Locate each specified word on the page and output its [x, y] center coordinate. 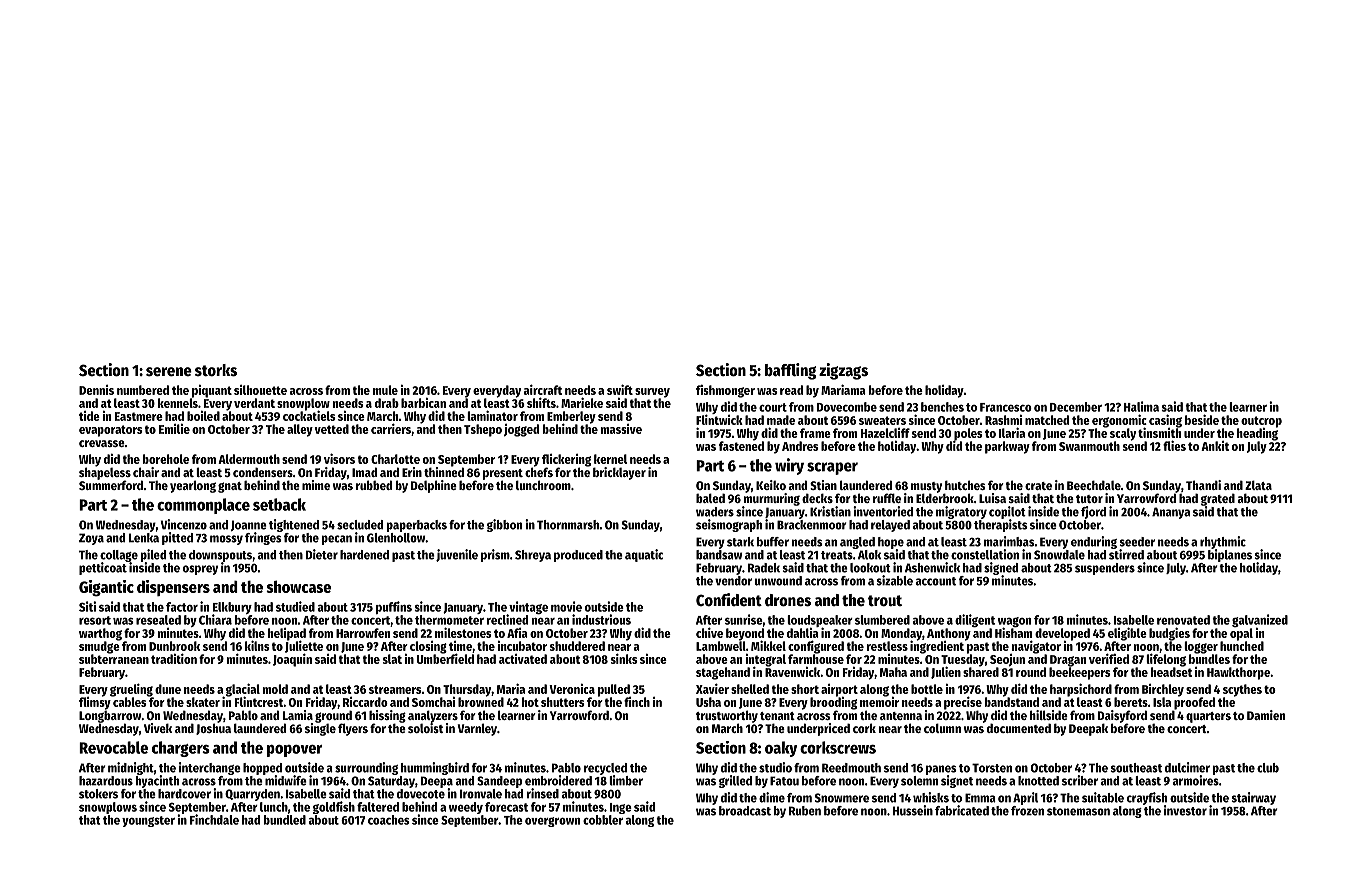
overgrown [552, 822]
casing [1165, 421]
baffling [790, 371]
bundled [285, 820]
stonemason [1078, 811]
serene [169, 372]
